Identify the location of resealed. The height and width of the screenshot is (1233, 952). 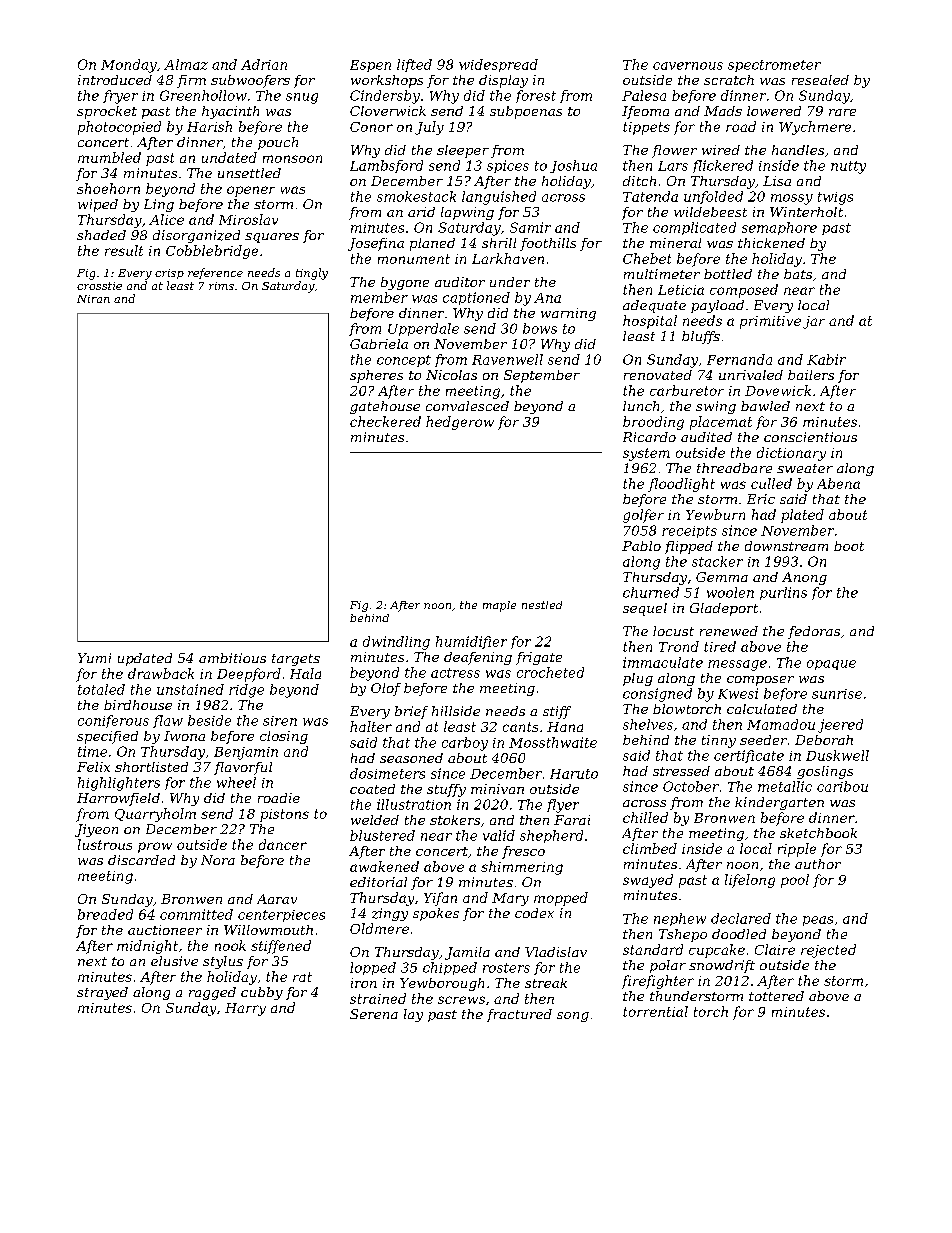
(820, 80).
